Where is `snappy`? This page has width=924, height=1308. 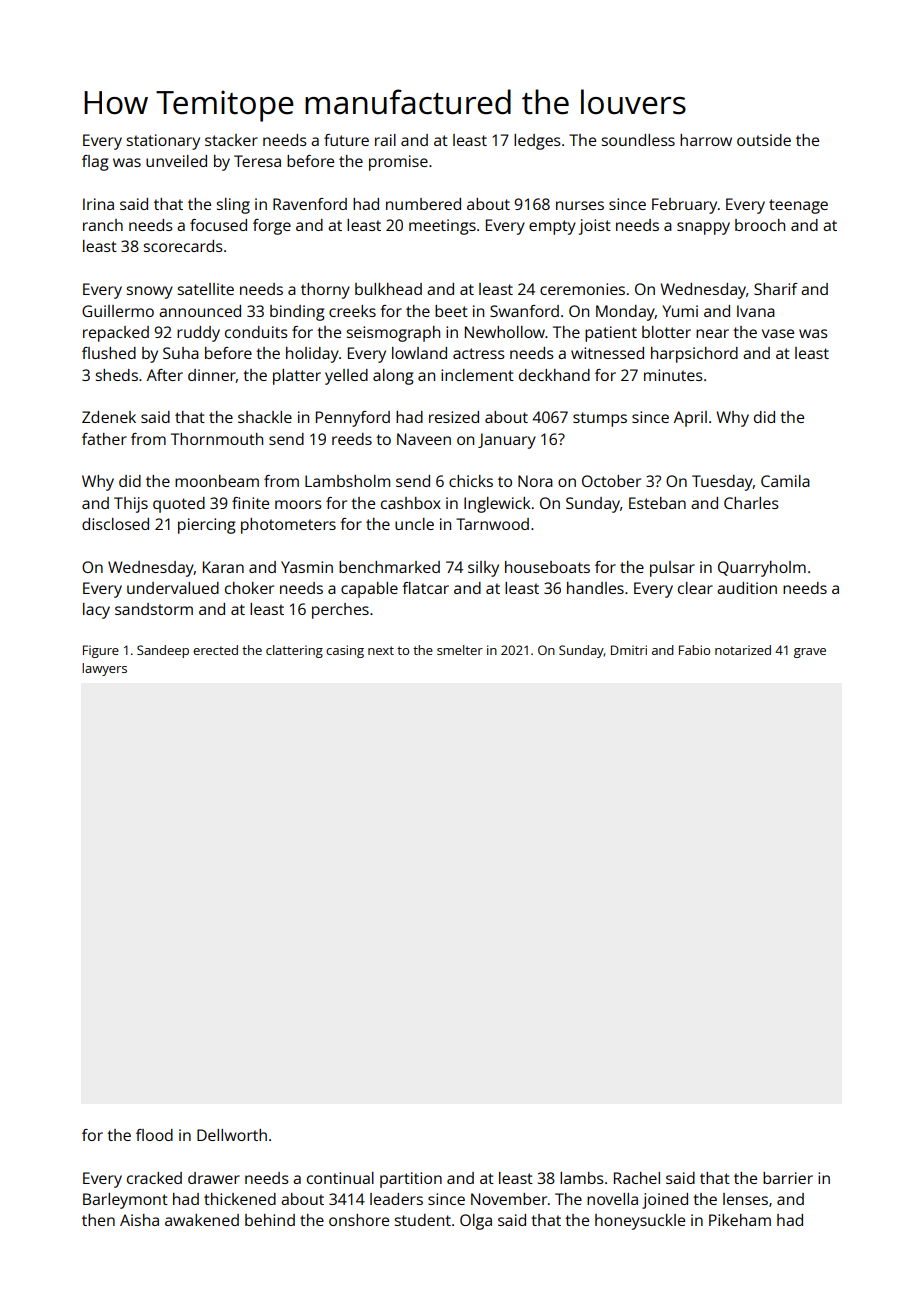 snappy is located at coordinates (703, 228).
